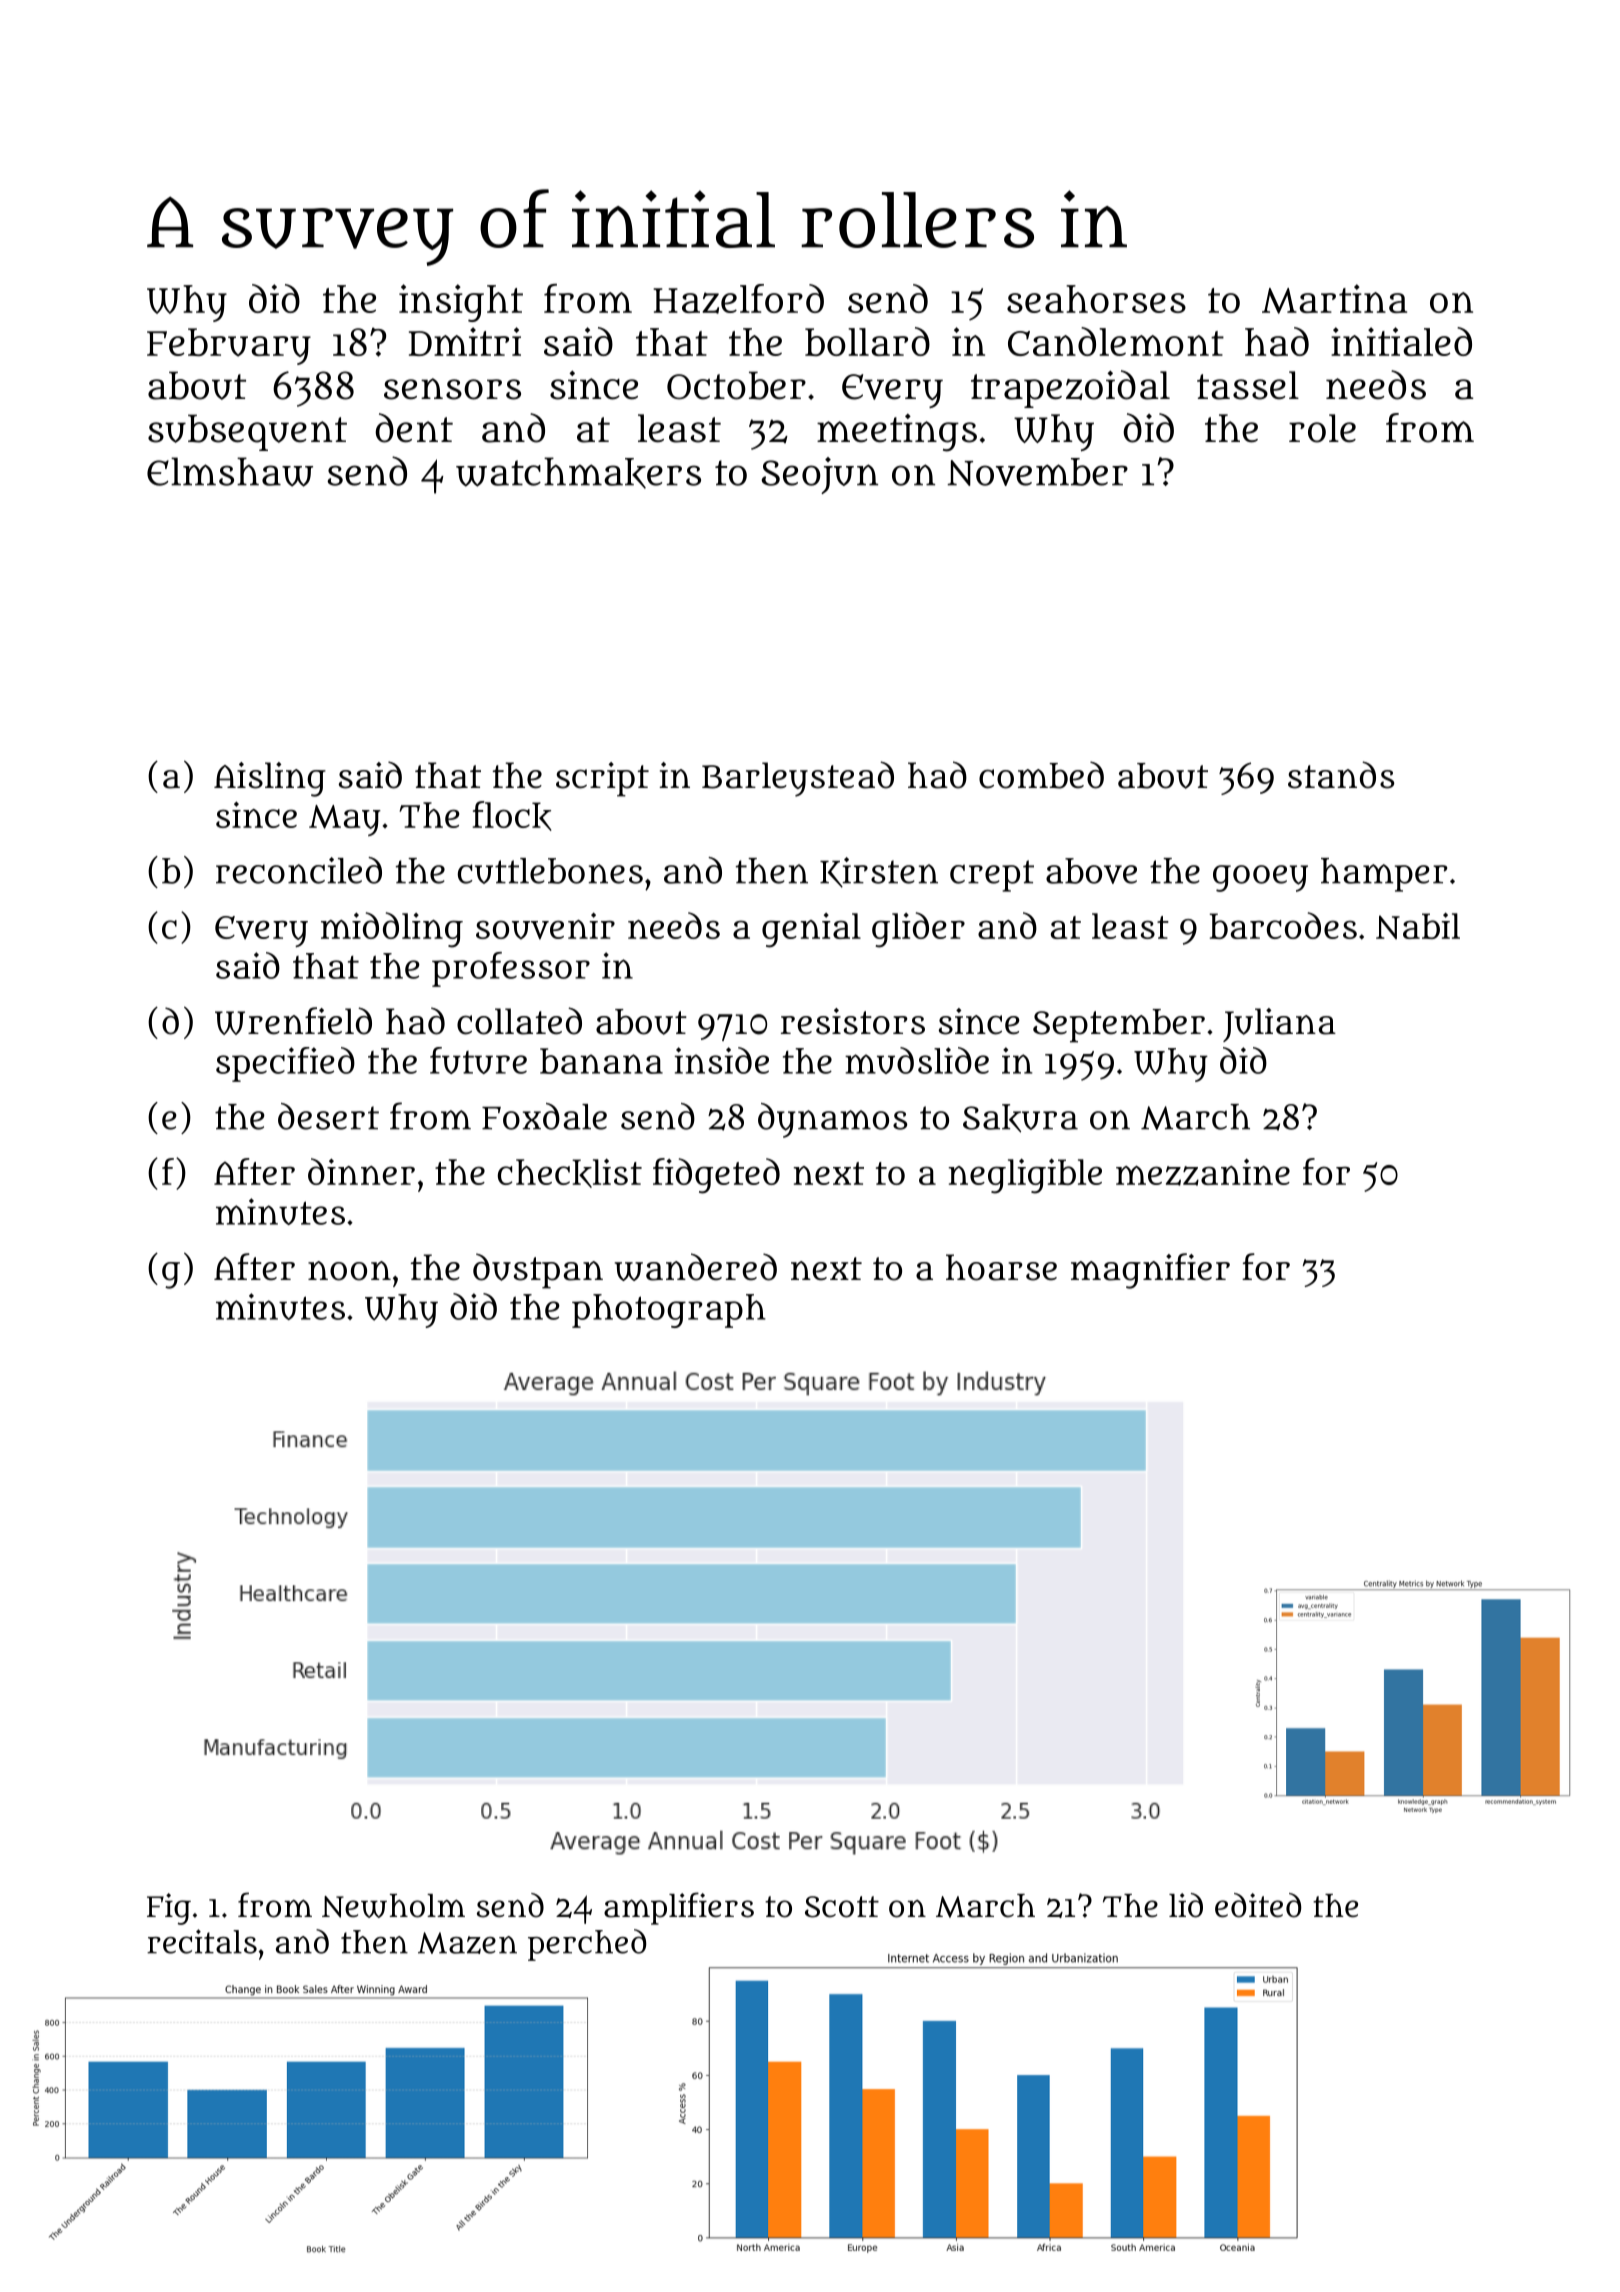 The width and height of the page is (1620, 2292). What do you see at coordinates (550, 871) in the page?
I see `cuttlebones` at bounding box center [550, 871].
